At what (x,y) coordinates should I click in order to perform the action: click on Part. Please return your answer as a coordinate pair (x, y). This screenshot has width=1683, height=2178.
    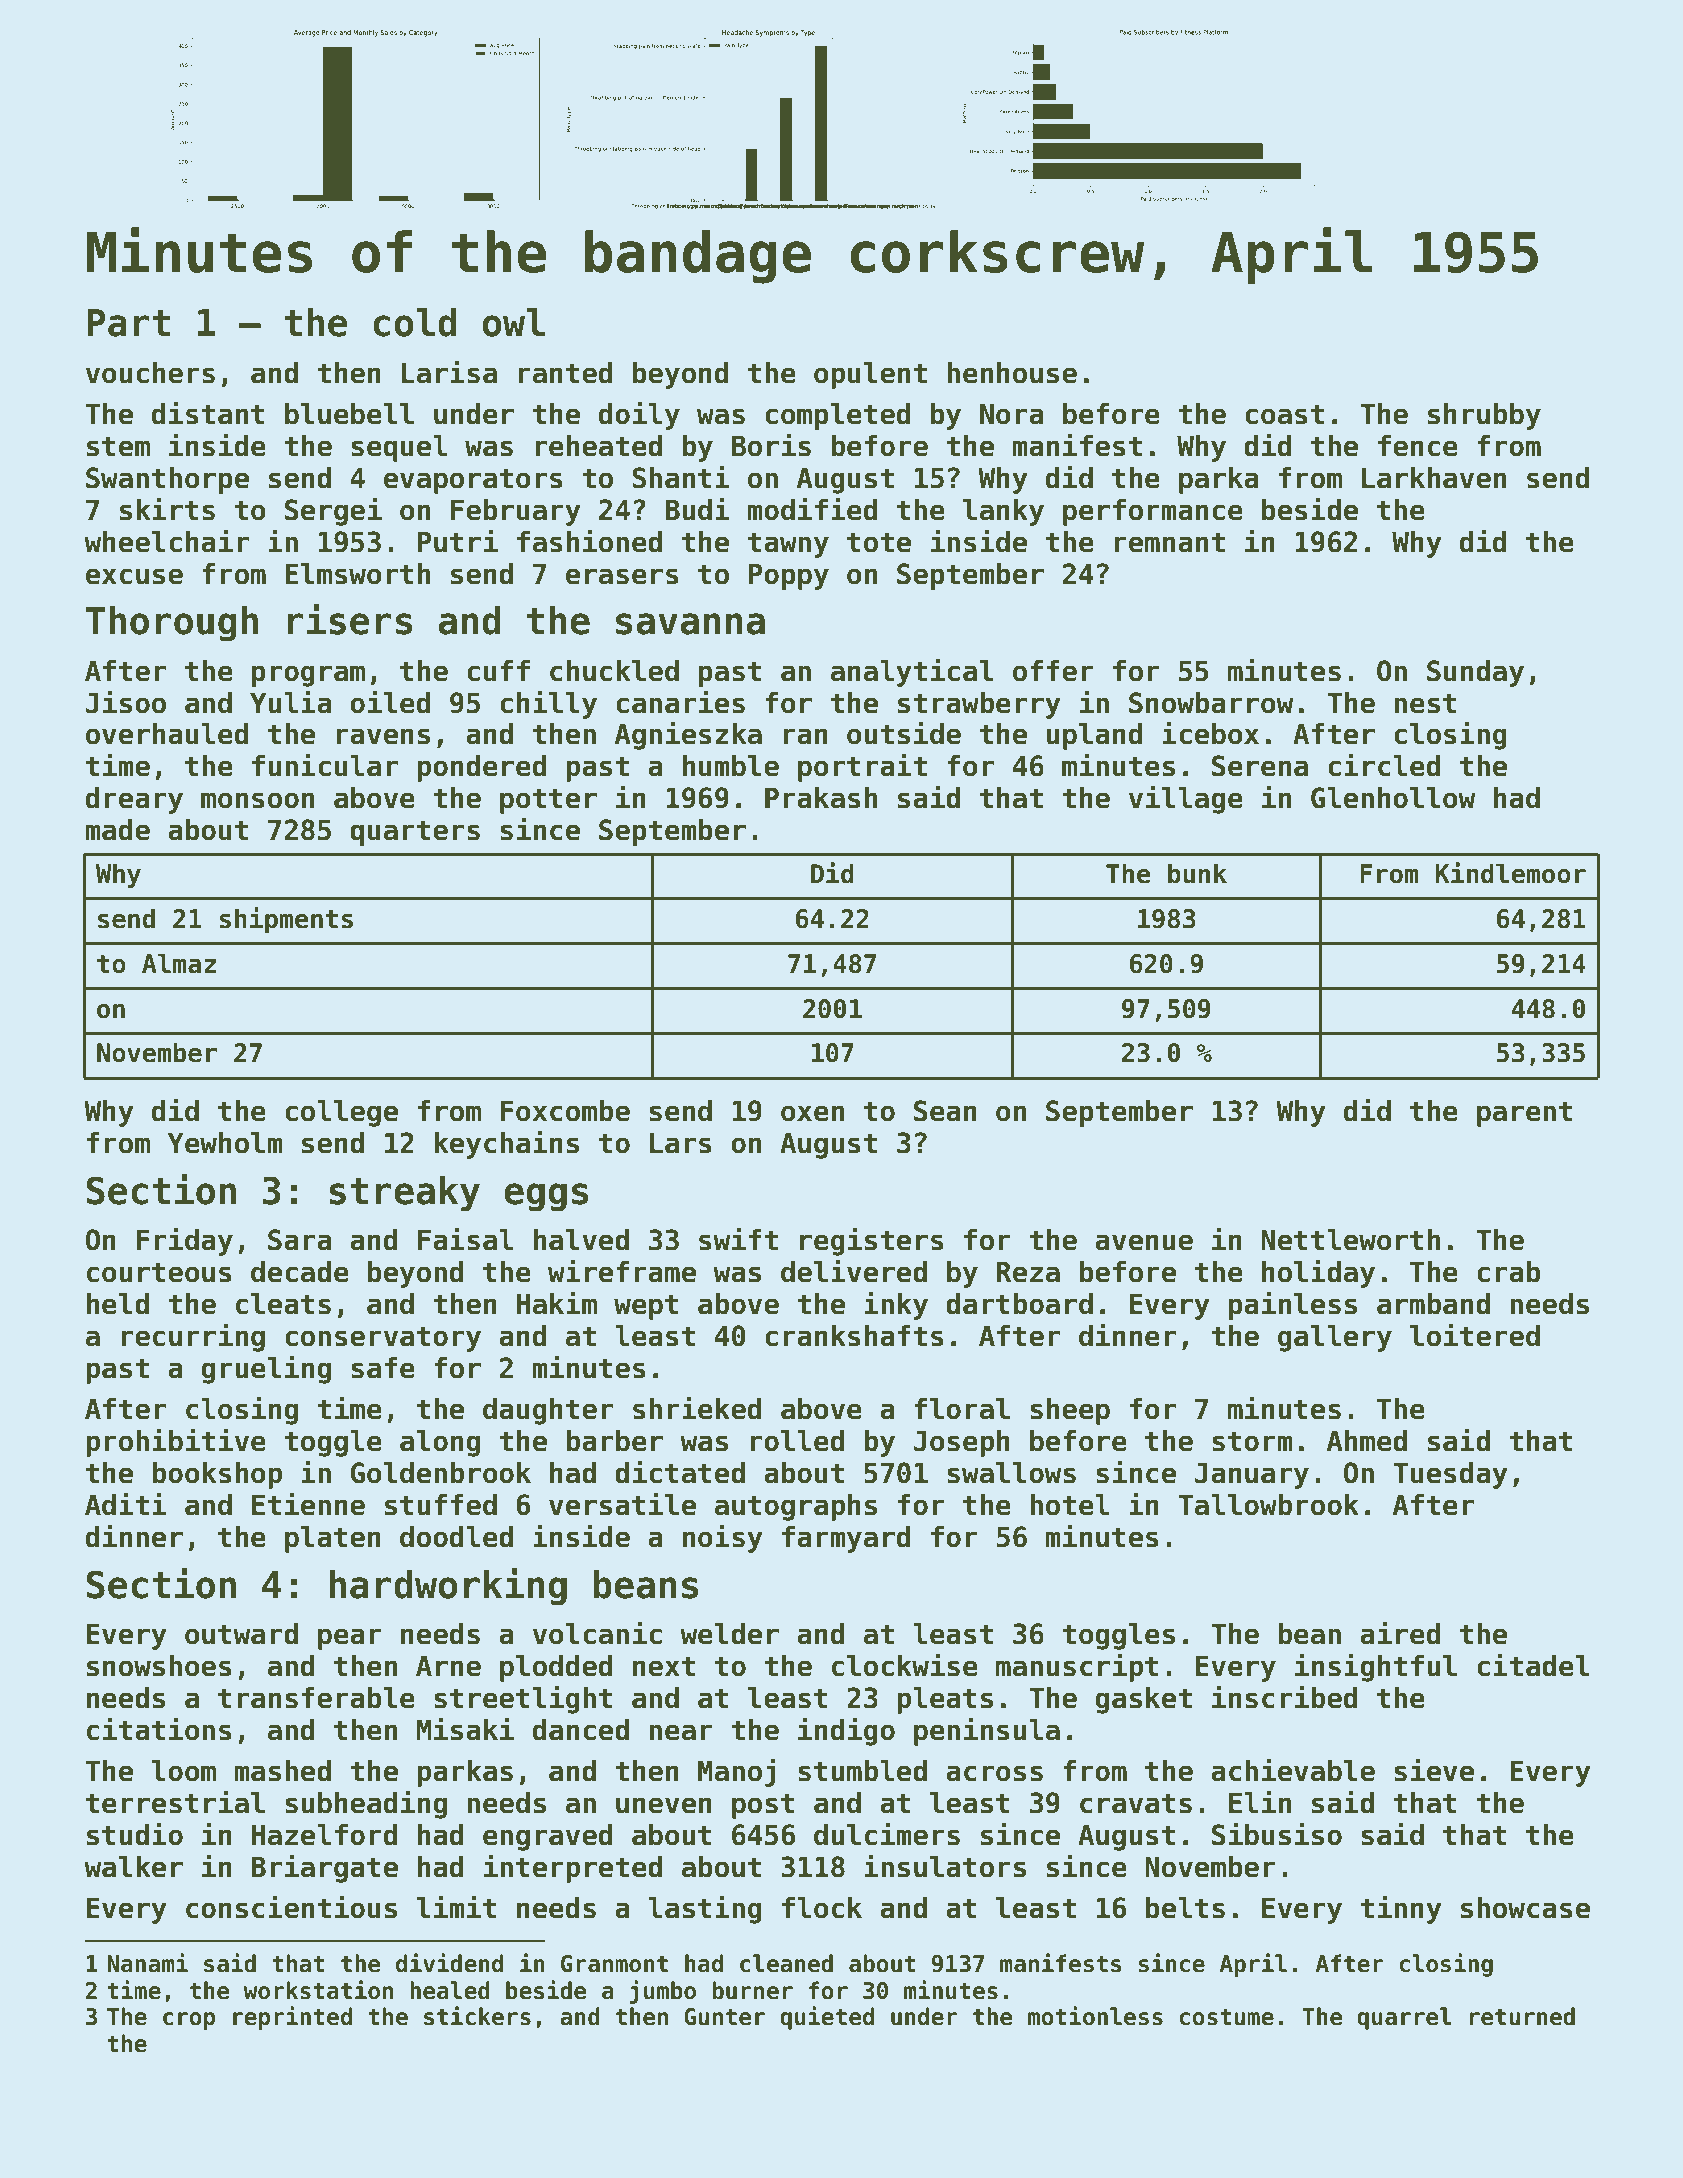
    Looking at the image, I should click on (128, 323).
